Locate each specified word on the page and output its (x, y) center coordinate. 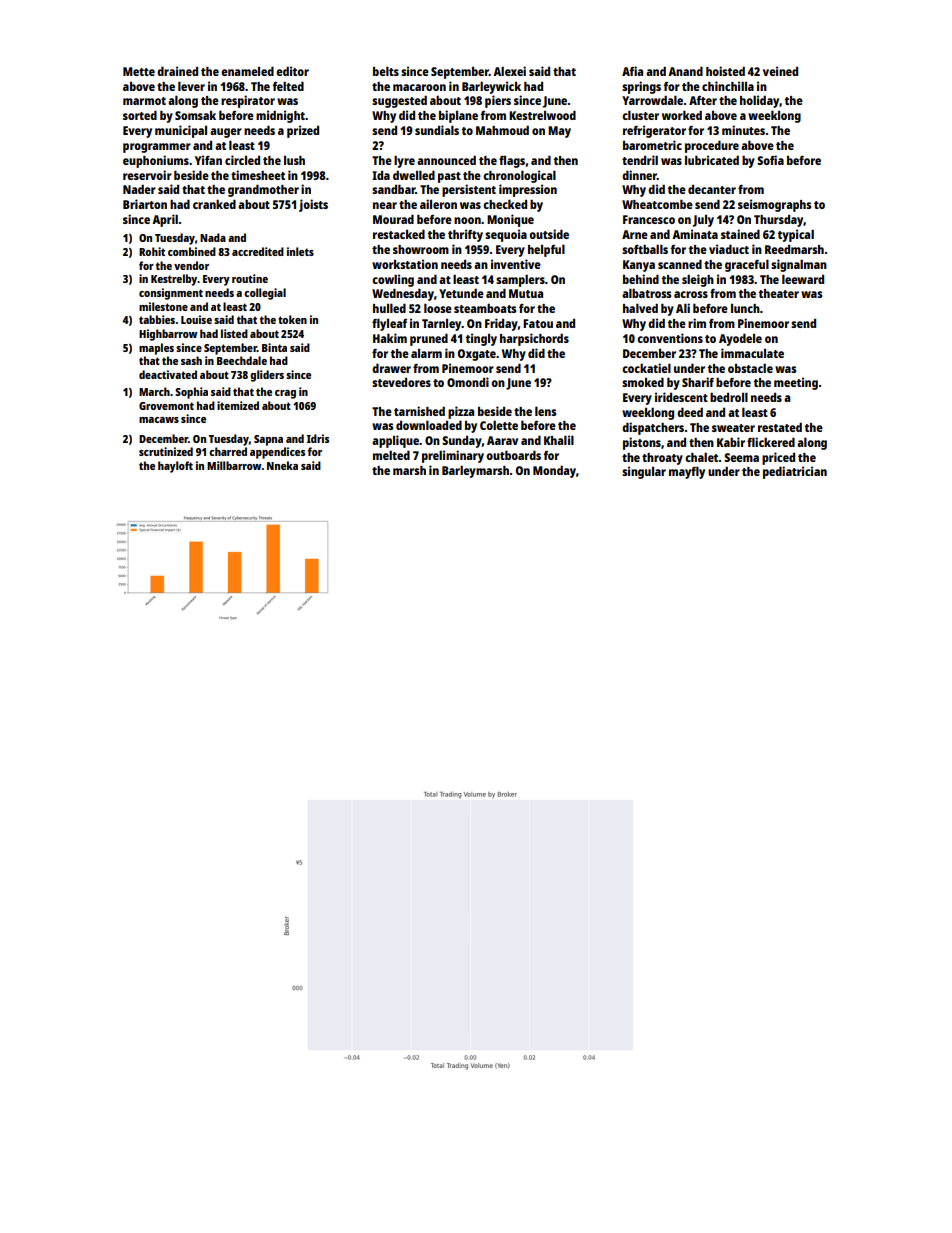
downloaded (429, 425)
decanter (712, 189)
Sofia (770, 160)
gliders (267, 376)
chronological (519, 176)
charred (228, 451)
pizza (461, 412)
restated (780, 427)
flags (512, 162)
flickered (771, 442)
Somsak (195, 115)
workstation (405, 264)
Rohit (152, 251)
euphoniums (156, 161)
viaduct (729, 249)
